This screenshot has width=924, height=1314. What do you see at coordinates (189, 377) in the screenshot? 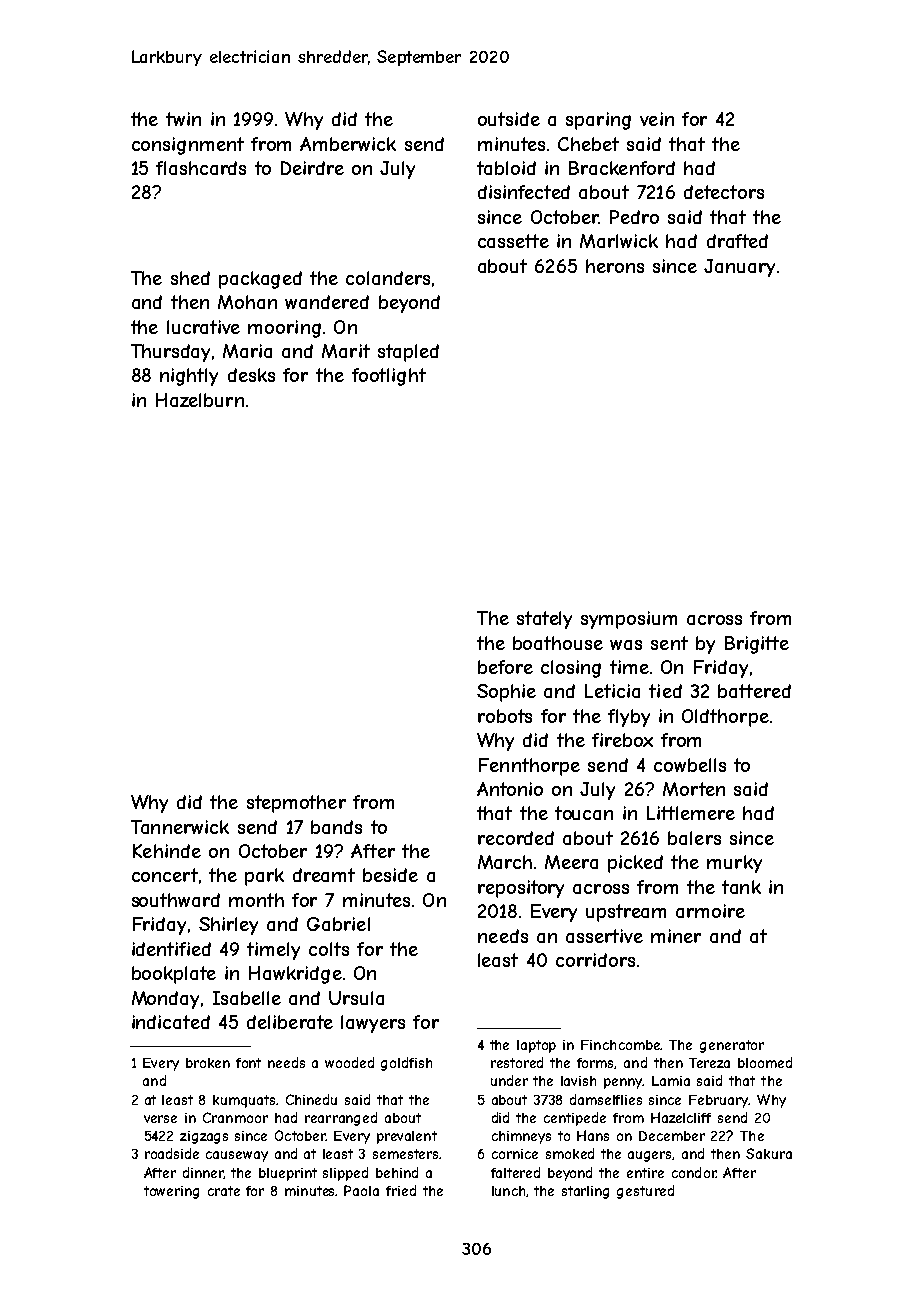
I see `nightly` at bounding box center [189, 377].
